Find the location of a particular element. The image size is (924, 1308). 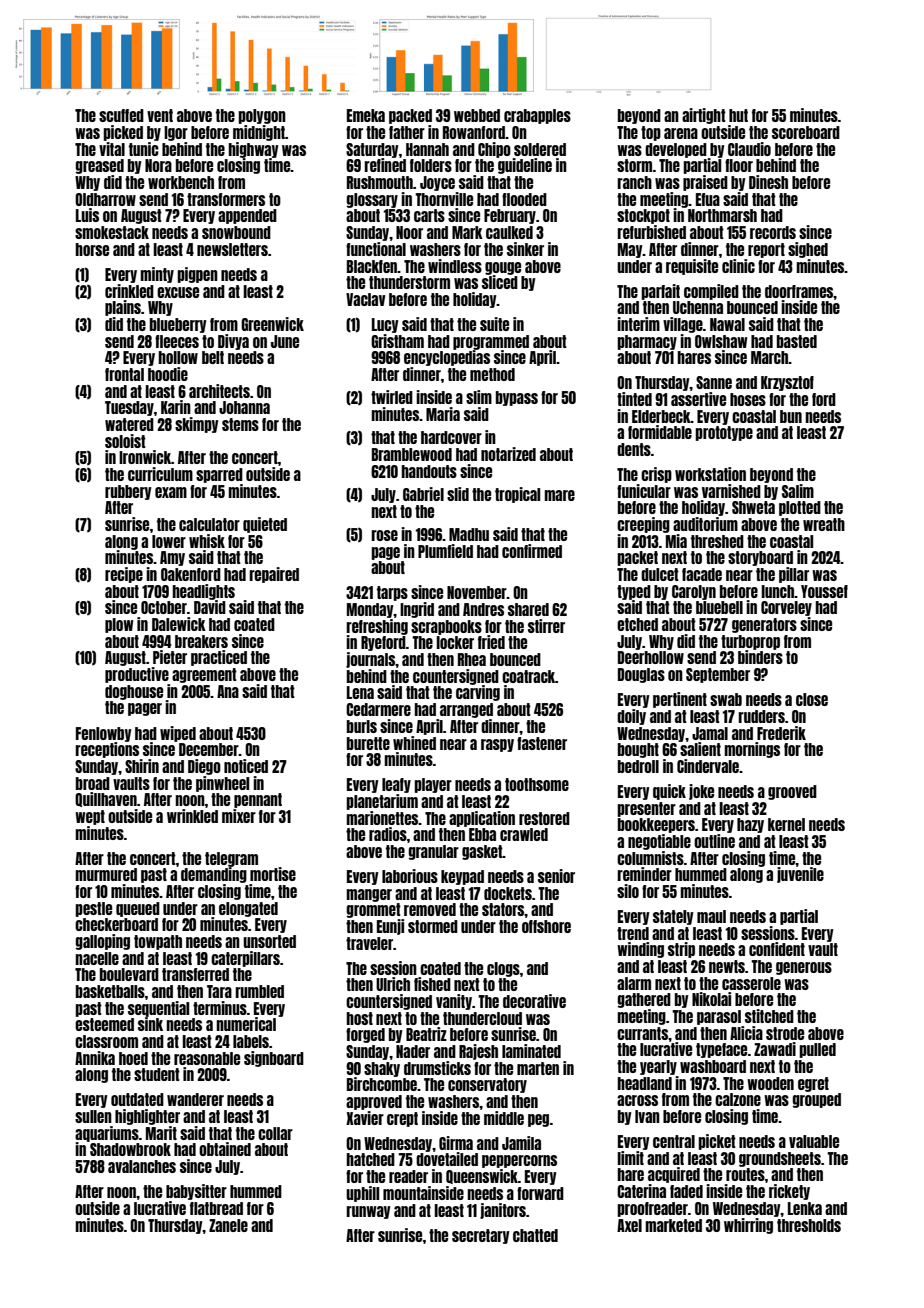

Amy is located at coordinates (172, 558).
